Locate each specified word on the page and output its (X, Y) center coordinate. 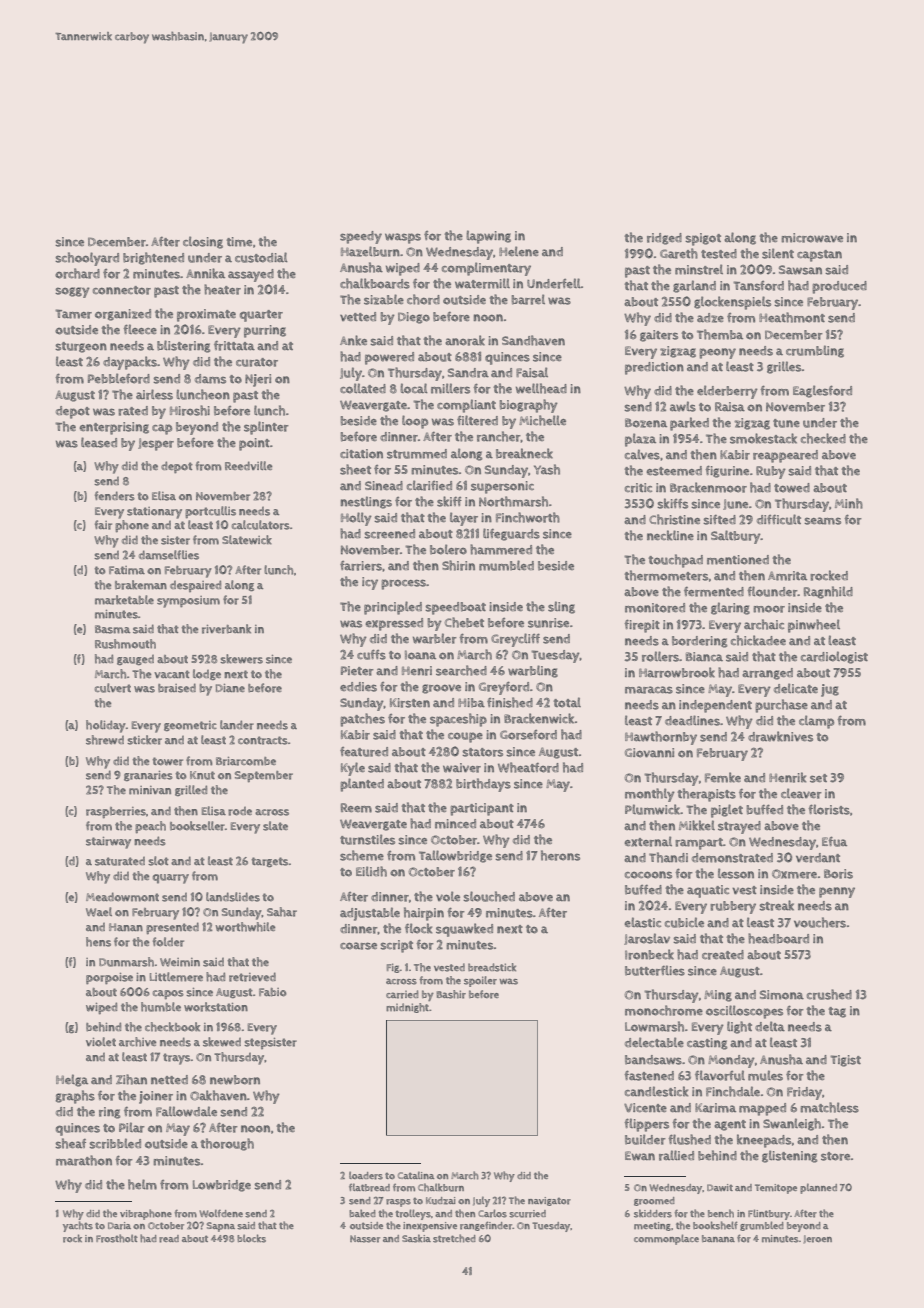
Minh (849, 503)
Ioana (420, 655)
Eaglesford (822, 391)
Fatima (127, 570)
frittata (234, 346)
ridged (664, 239)
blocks (251, 1238)
